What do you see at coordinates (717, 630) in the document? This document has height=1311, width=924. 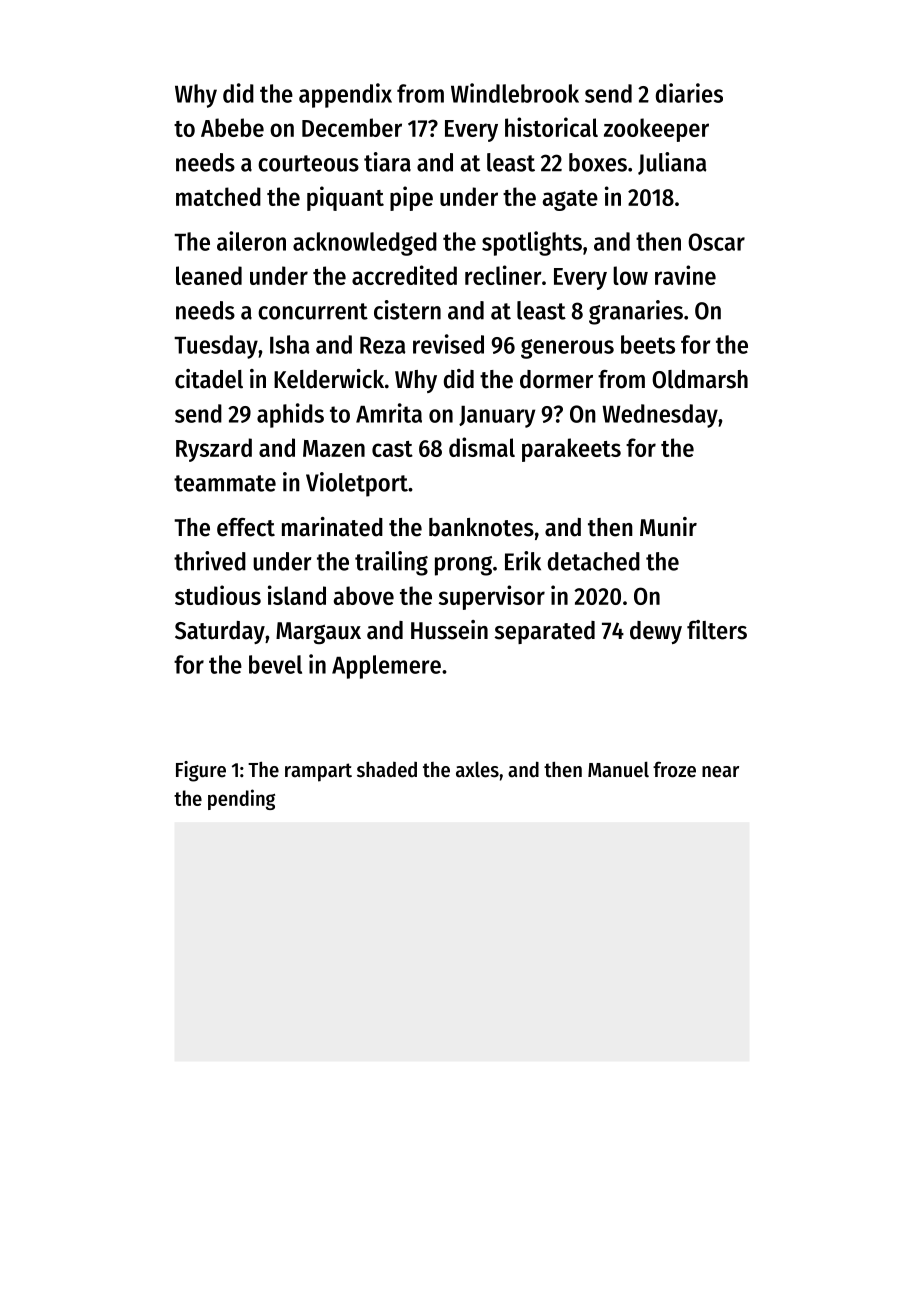 I see `filters` at bounding box center [717, 630].
